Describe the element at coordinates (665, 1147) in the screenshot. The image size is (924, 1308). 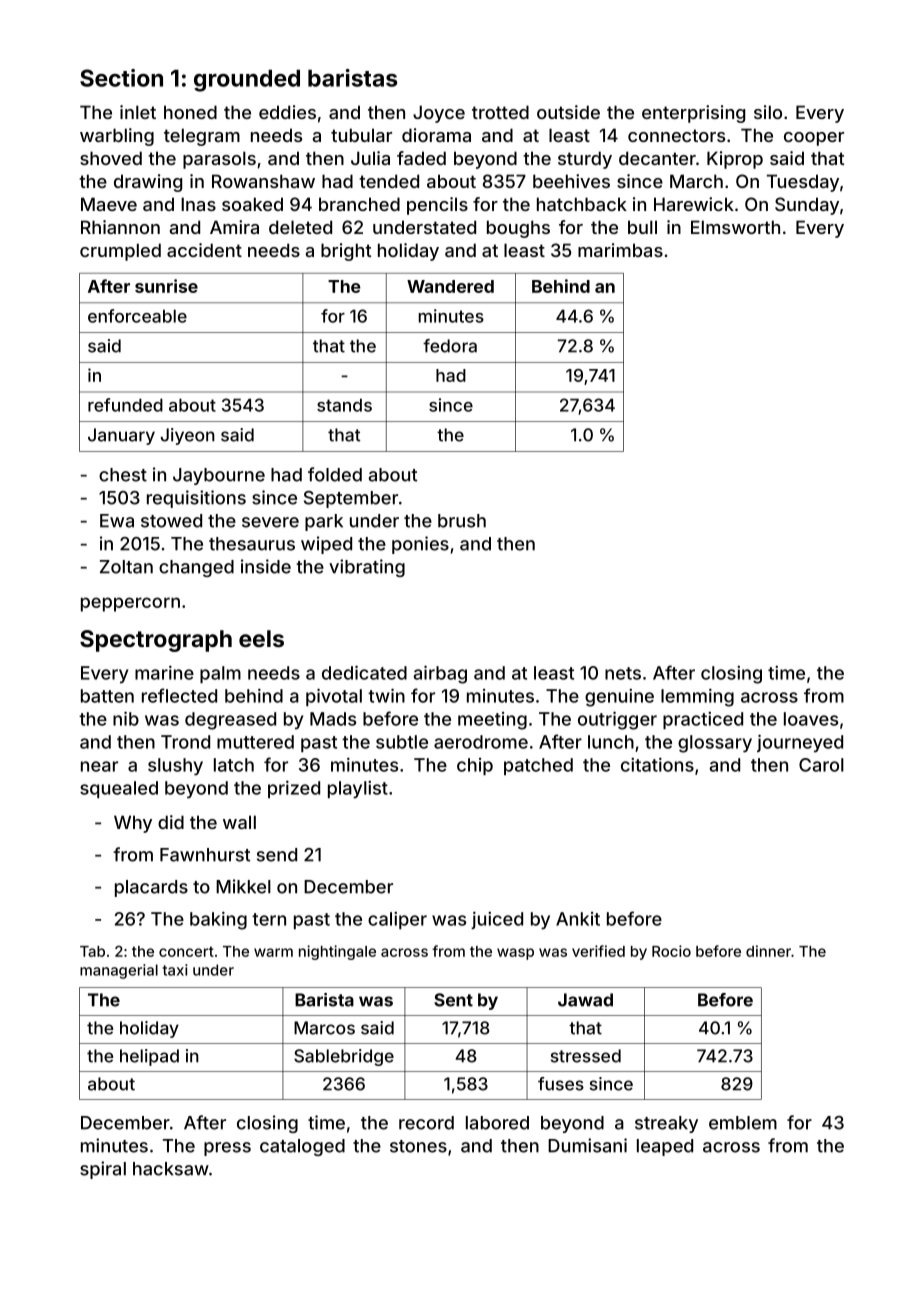
I see `leaped` at that location.
